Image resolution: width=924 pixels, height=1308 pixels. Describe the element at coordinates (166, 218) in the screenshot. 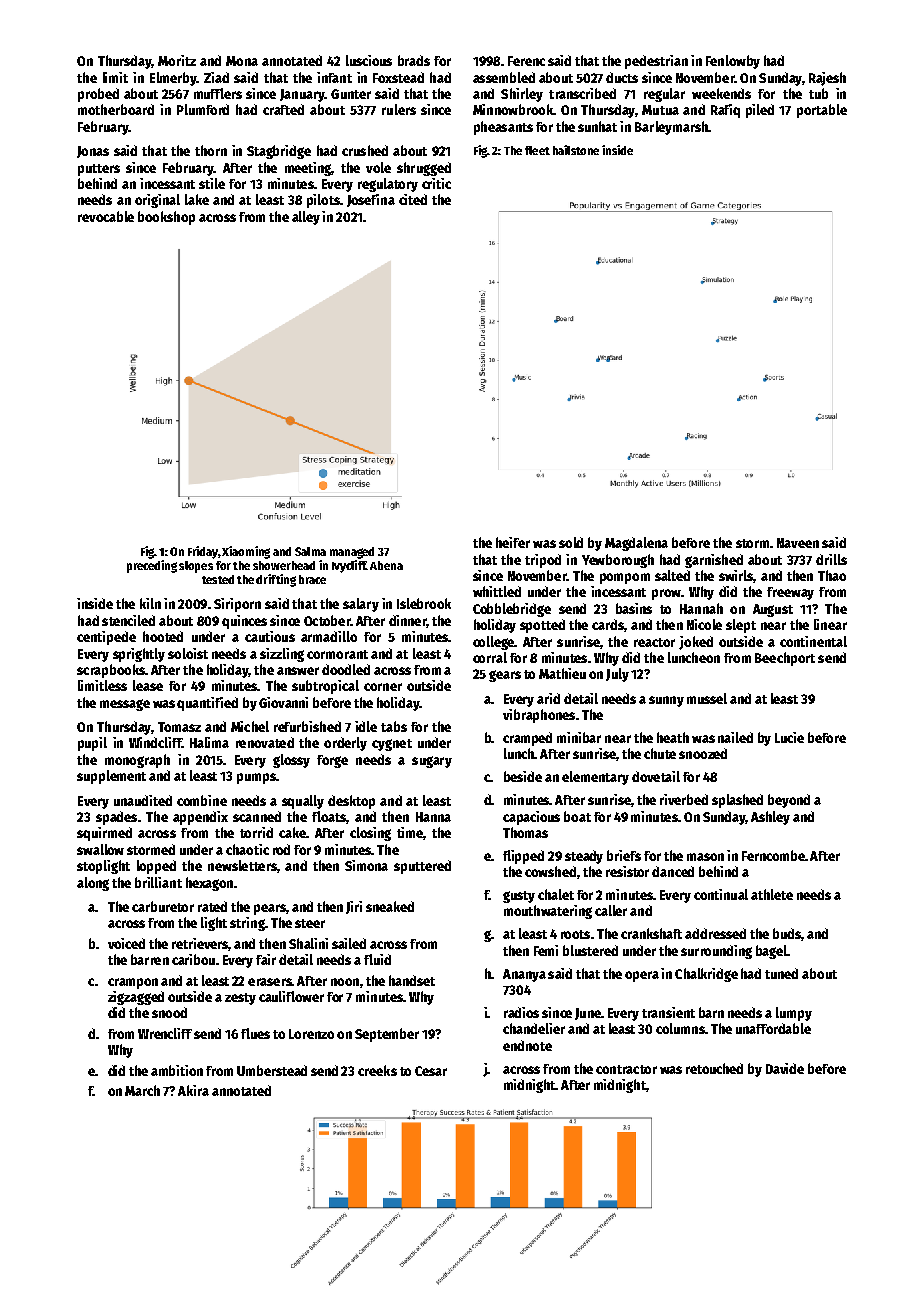

I see `bookshop` at that location.
